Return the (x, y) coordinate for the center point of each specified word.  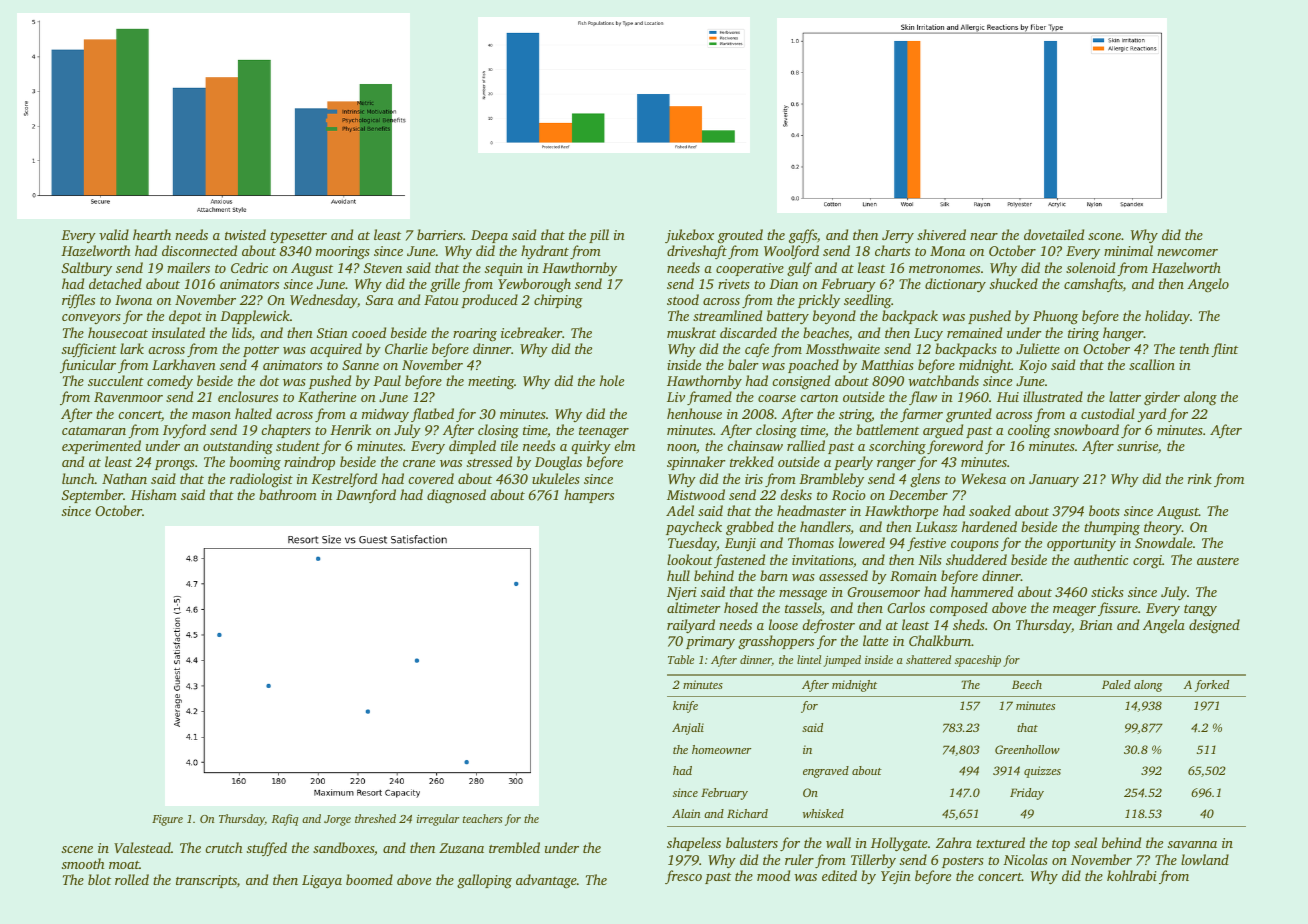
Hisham (154, 494)
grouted (740, 236)
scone (1104, 236)
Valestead (142, 847)
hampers (589, 496)
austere (1218, 561)
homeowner (721, 749)
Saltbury (87, 269)
